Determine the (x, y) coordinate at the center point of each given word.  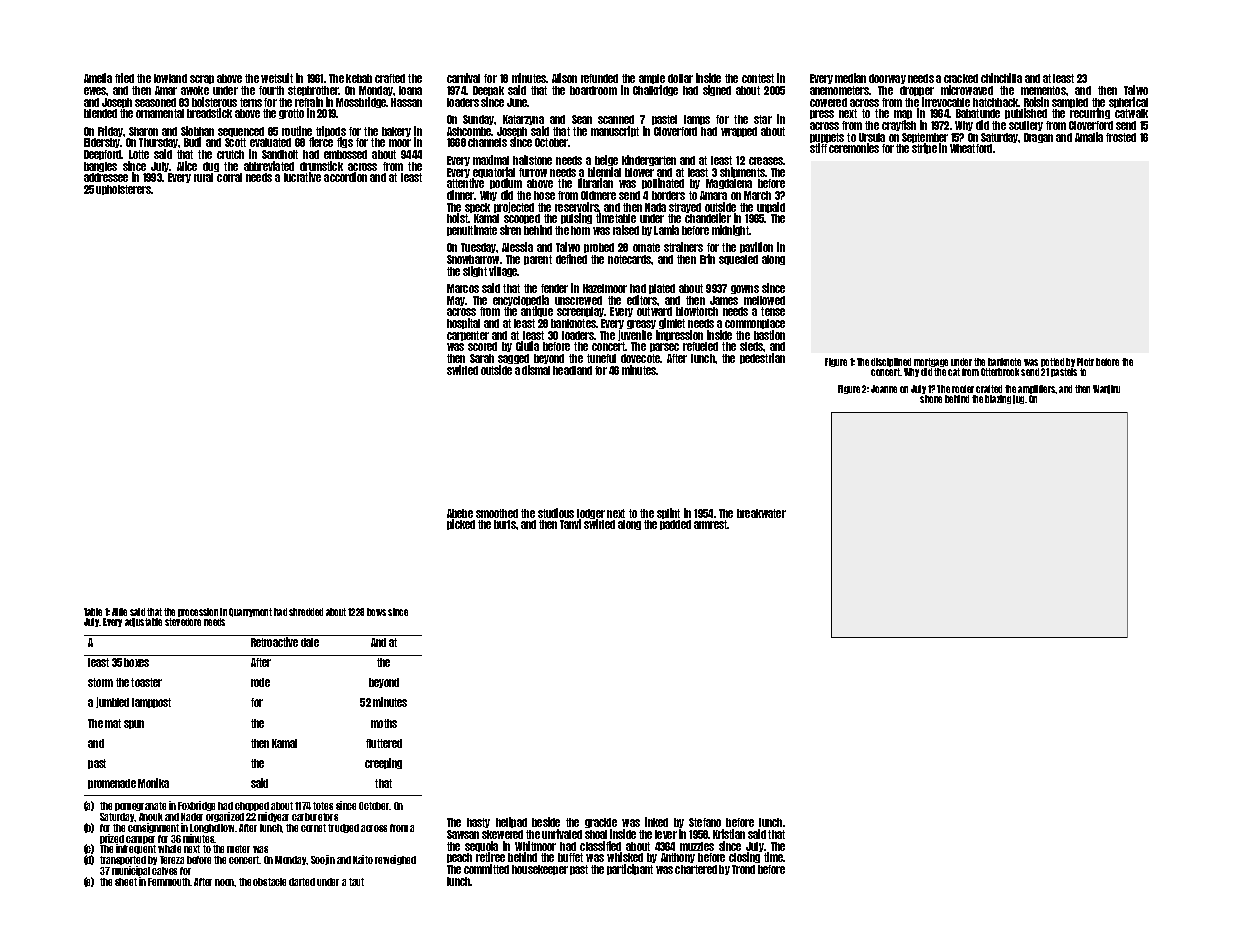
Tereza (172, 860)
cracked (961, 78)
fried (124, 78)
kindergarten (649, 160)
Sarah (482, 358)
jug (1018, 399)
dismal (536, 370)
